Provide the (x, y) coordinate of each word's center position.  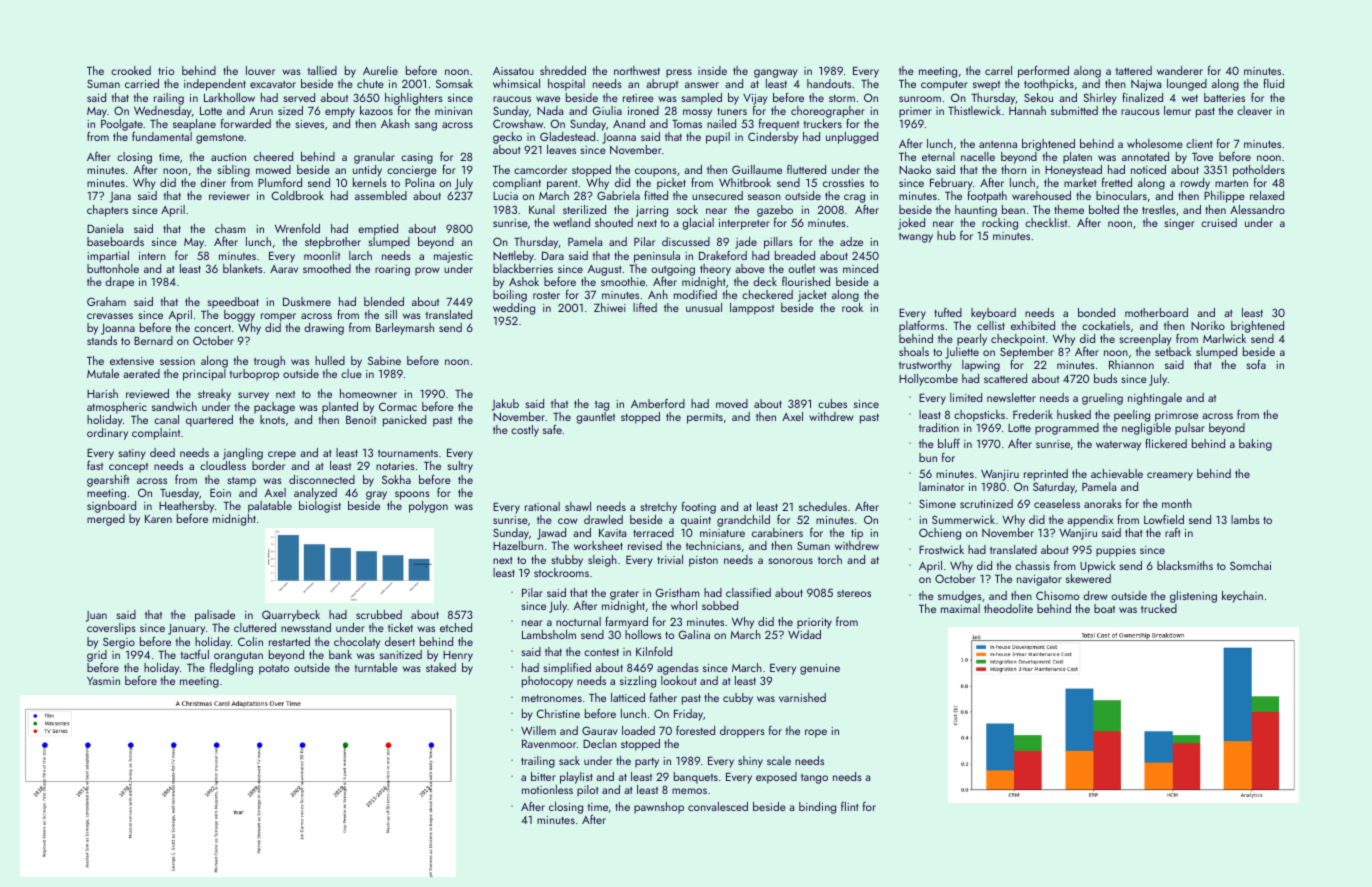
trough (269, 362)
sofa (1256, 364)
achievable (1117, 473)
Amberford (658, 403)
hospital (566, 85)
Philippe (1224, 197)
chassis (1032, 565)
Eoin (220, 493)
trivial (670, 559)
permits (705, 418)
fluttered (806, 169)
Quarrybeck (291, 616)
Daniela (105, 228)
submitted (1074, 110)
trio (166, 71)
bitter (543, 776)
